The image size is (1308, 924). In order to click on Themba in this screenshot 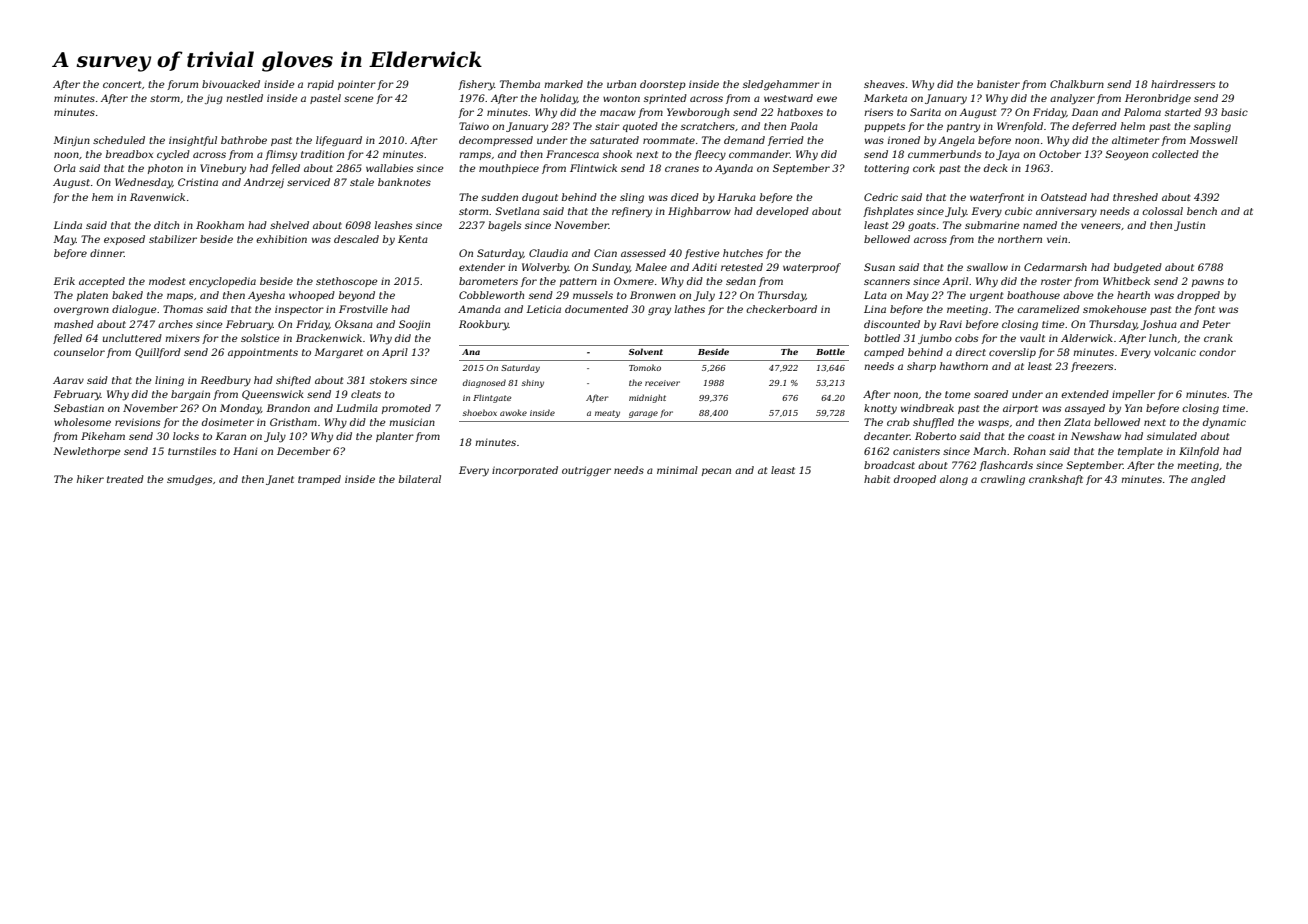, I will do `click(520, 84)`.
